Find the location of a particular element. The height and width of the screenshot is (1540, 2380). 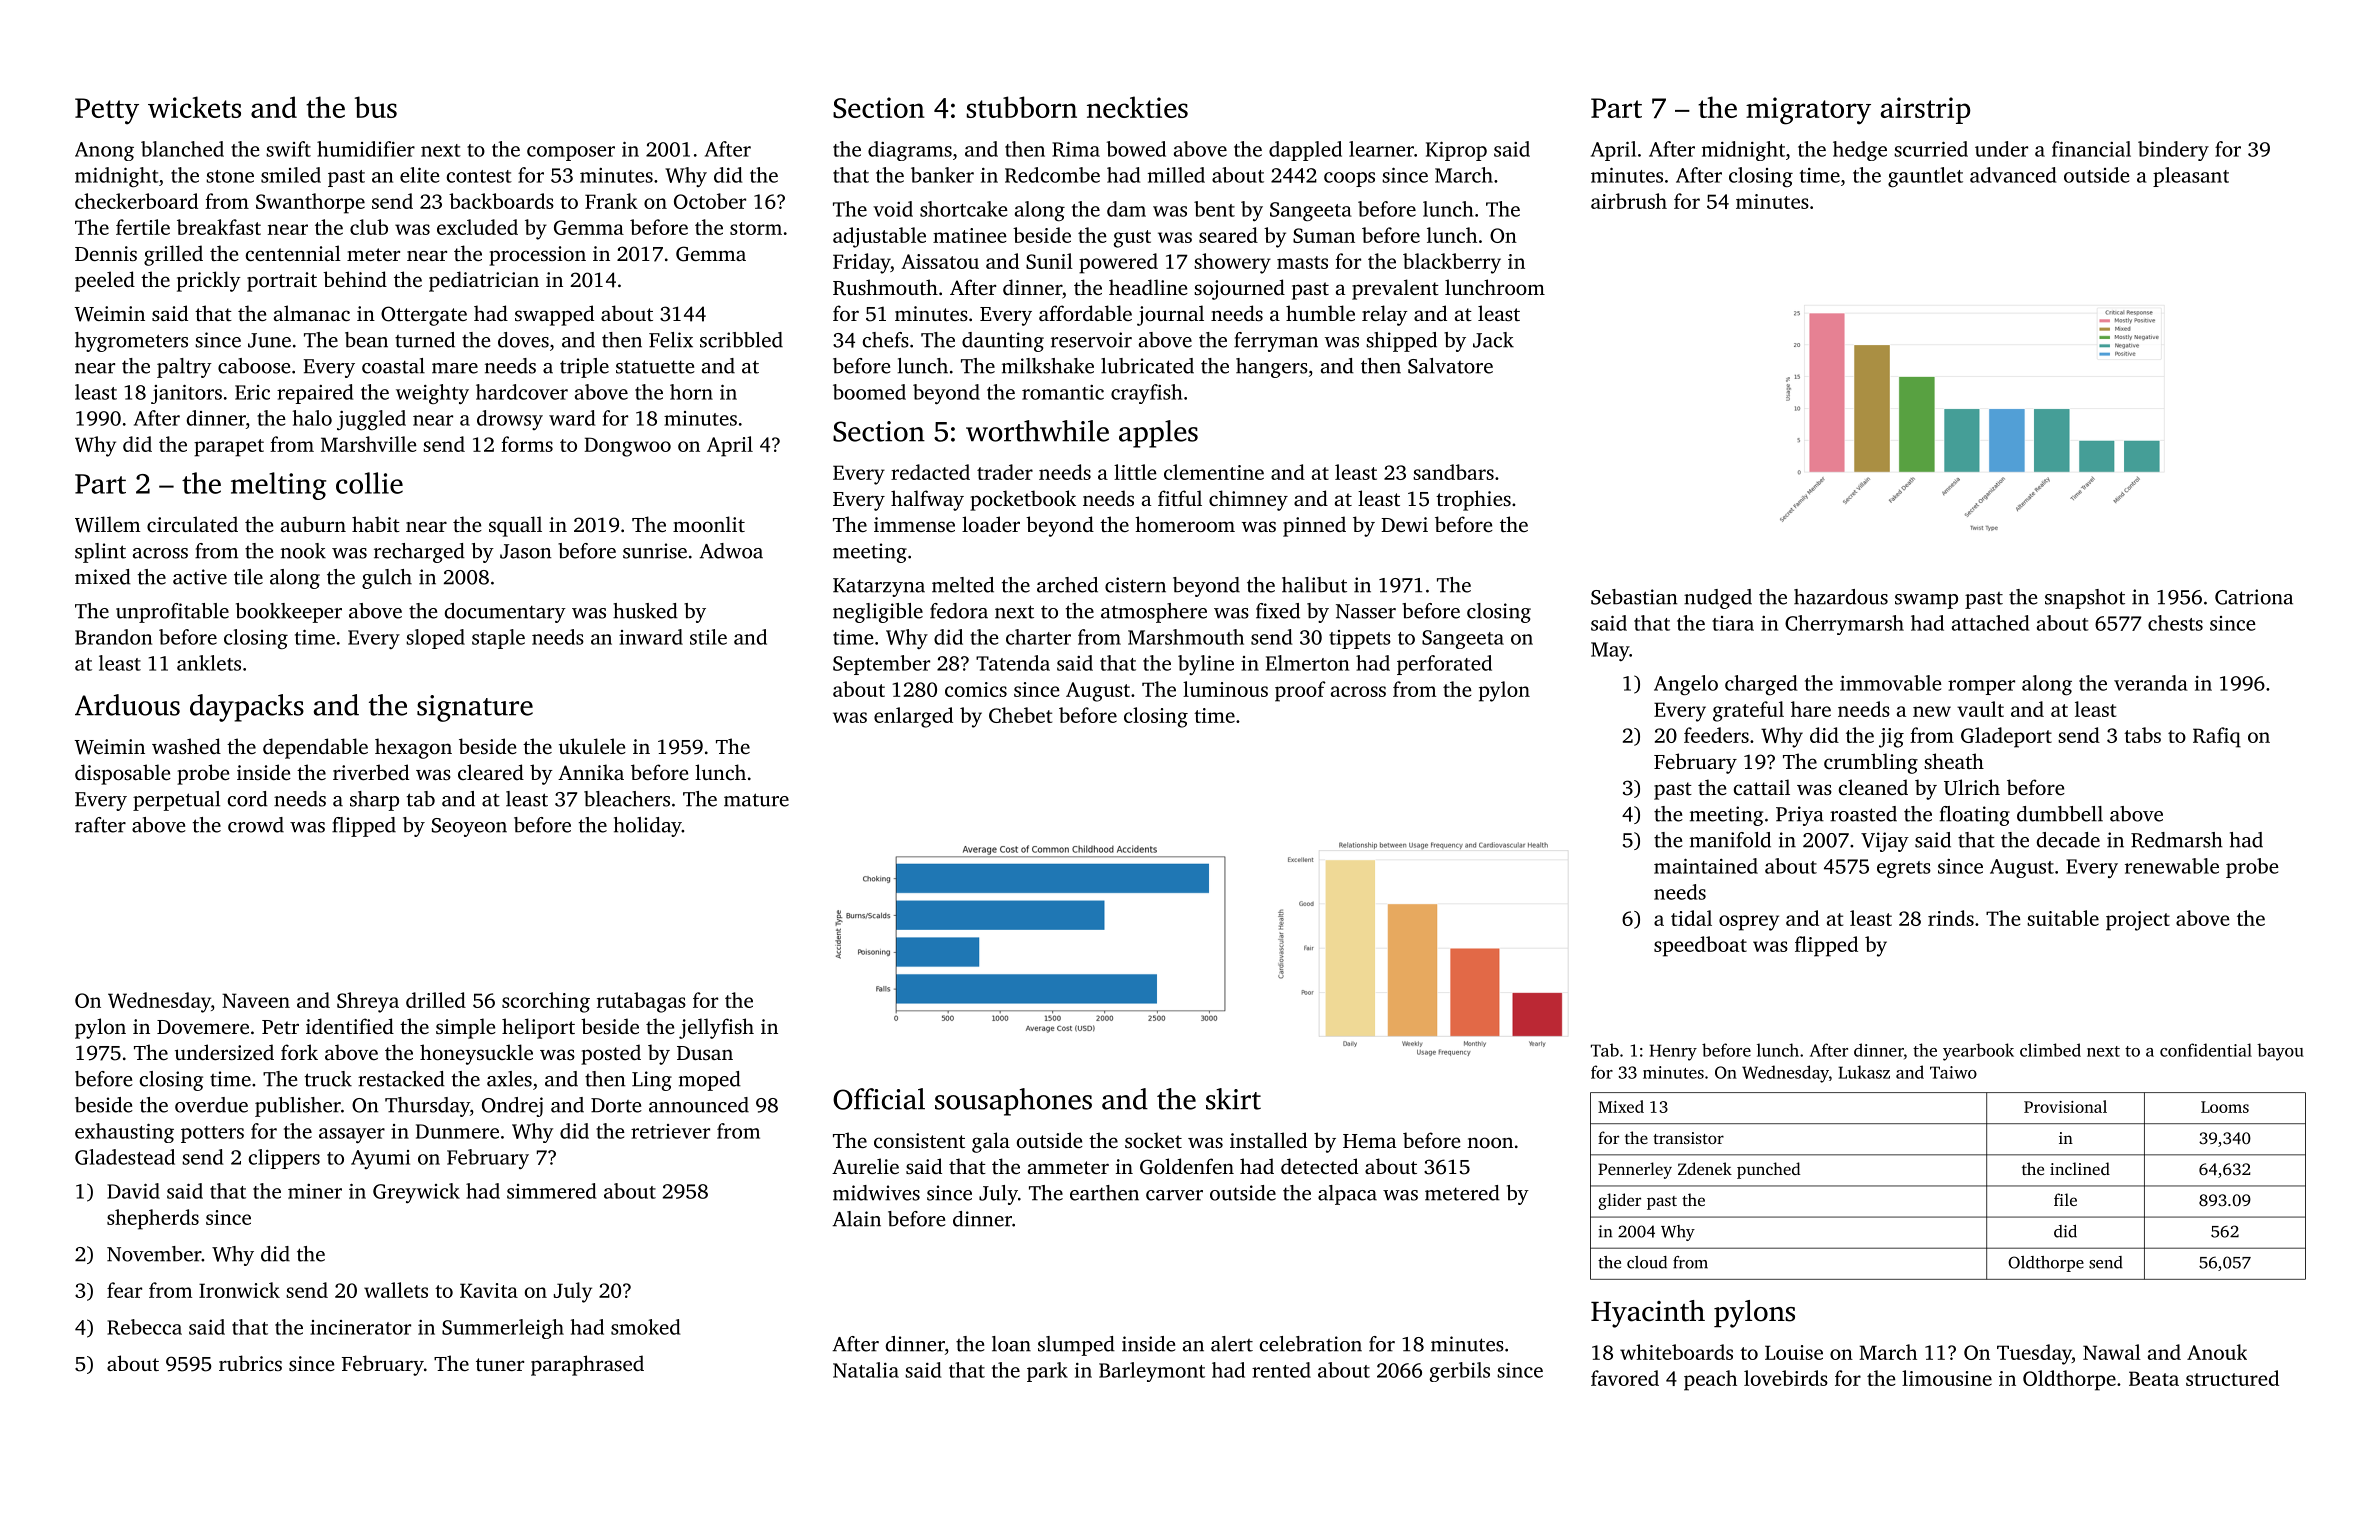

bean is located at coordinates (366, 340).
